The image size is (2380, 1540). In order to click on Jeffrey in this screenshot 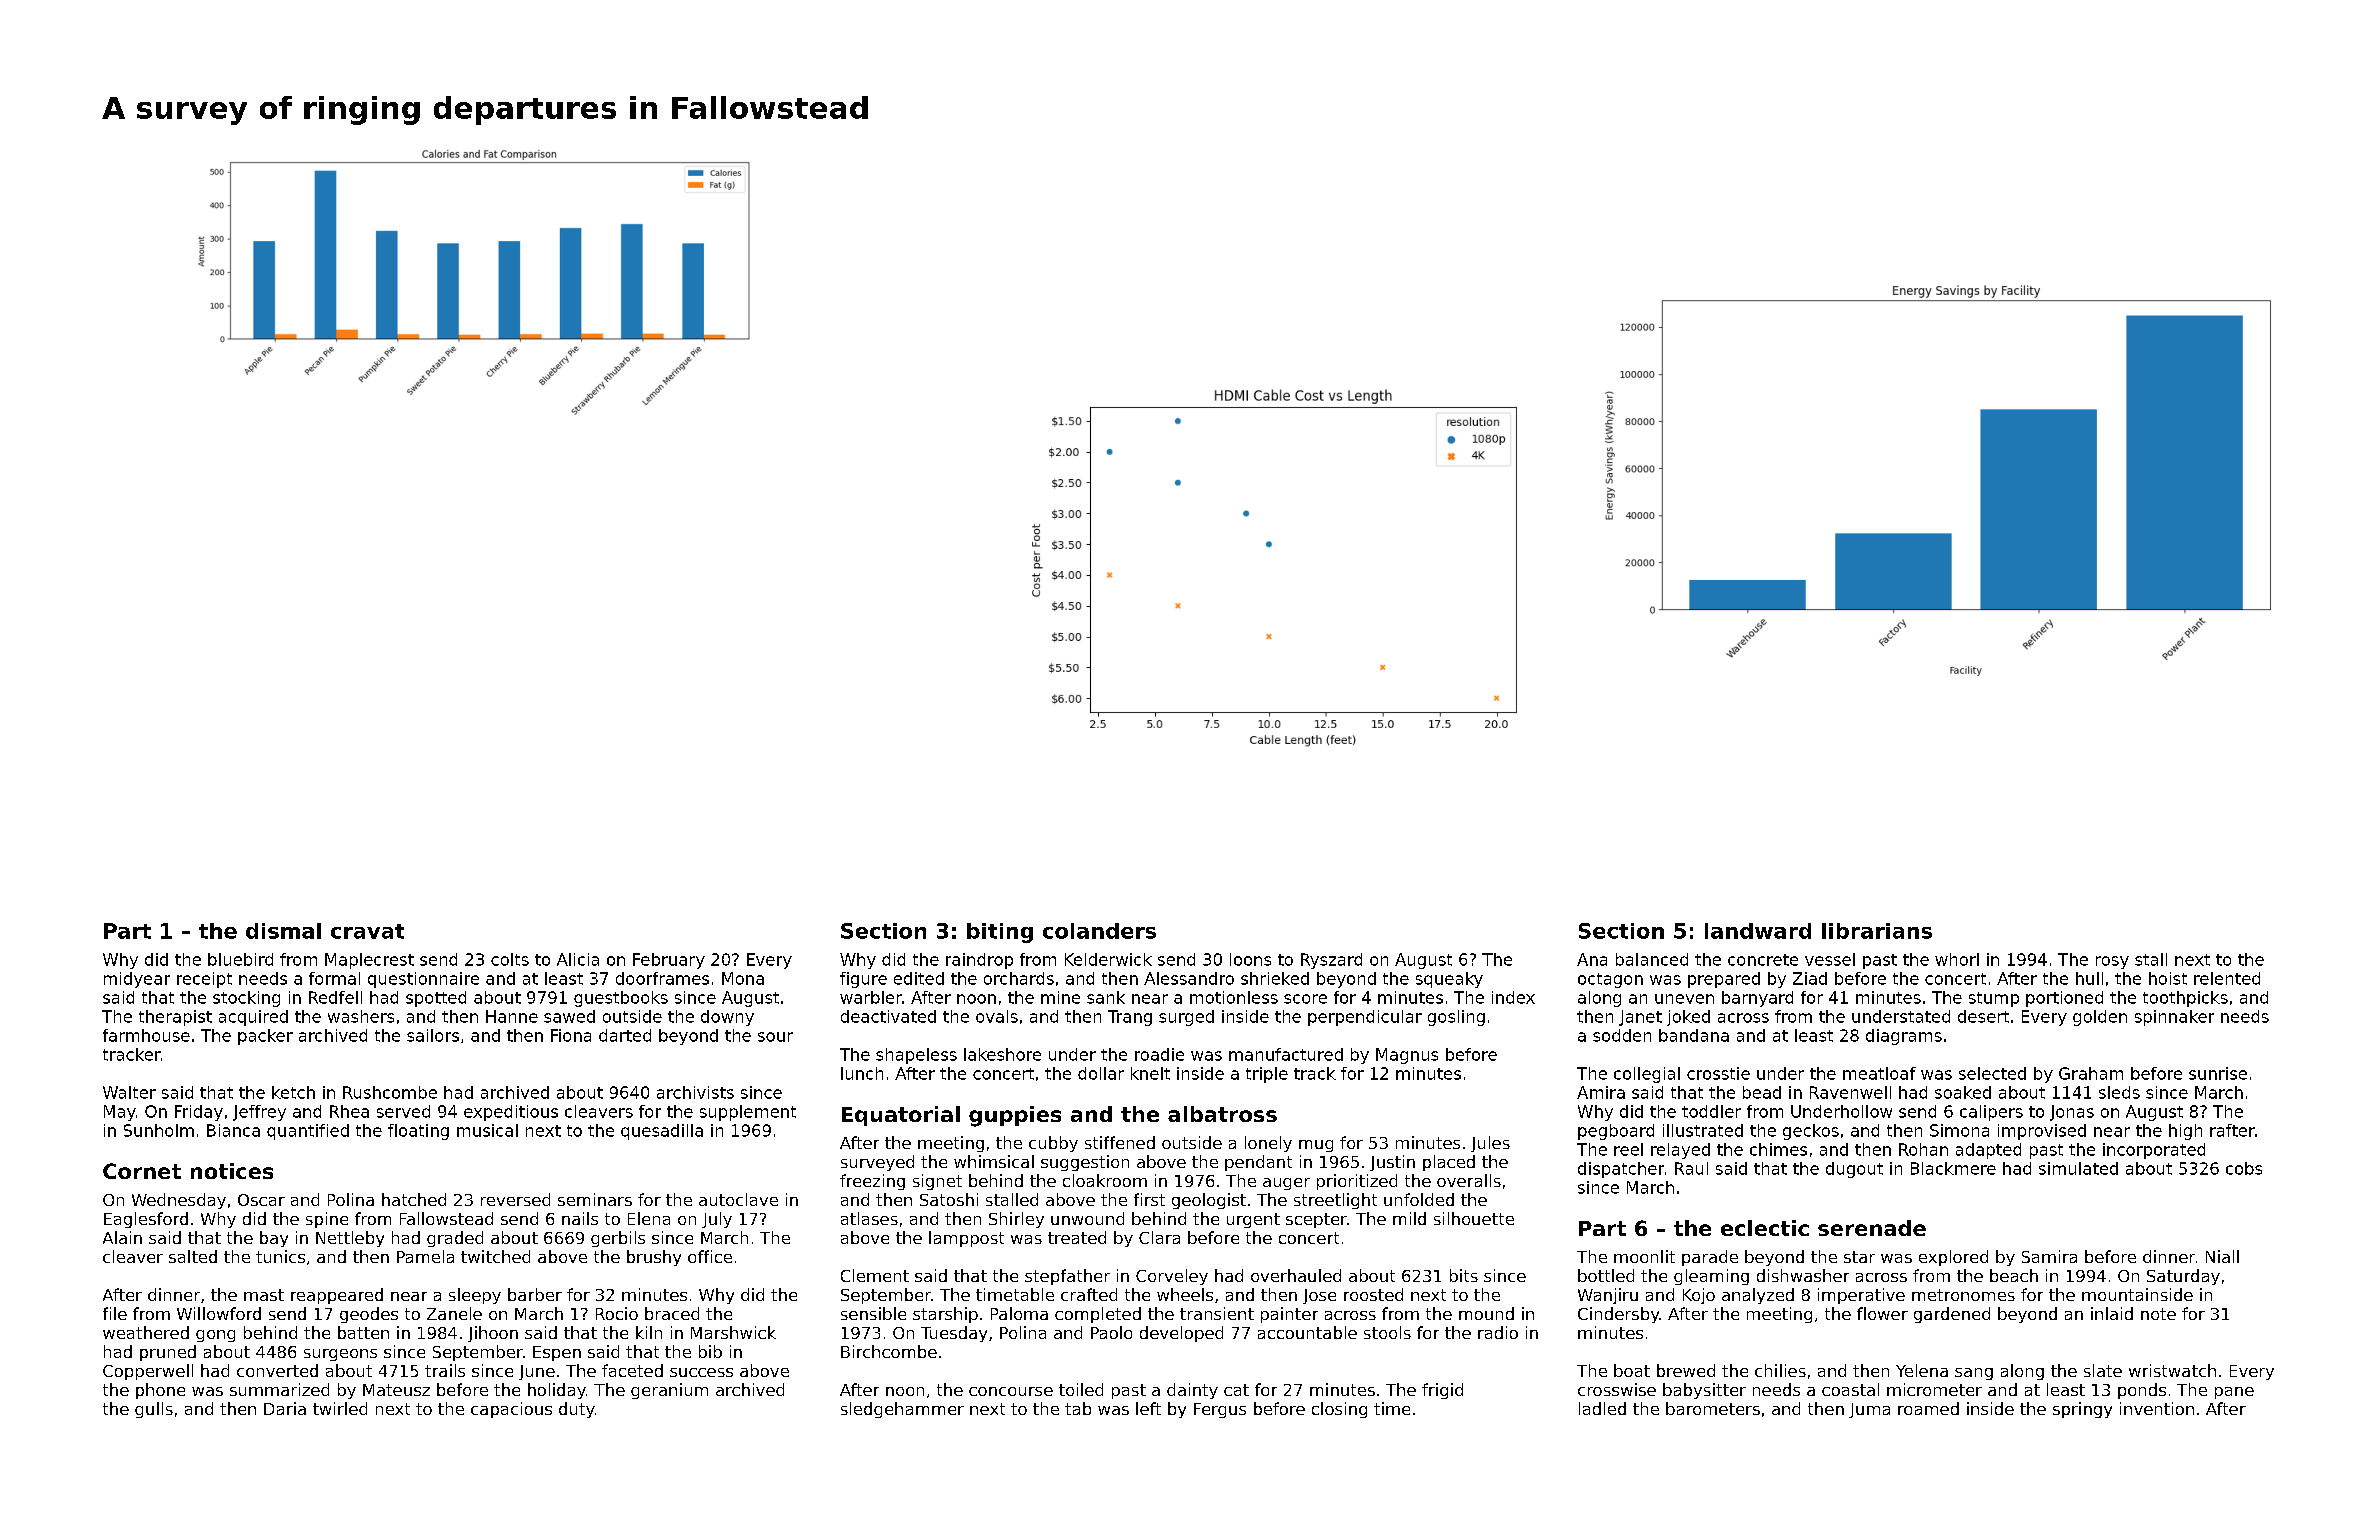, I will do `click(259, 1113)`.
